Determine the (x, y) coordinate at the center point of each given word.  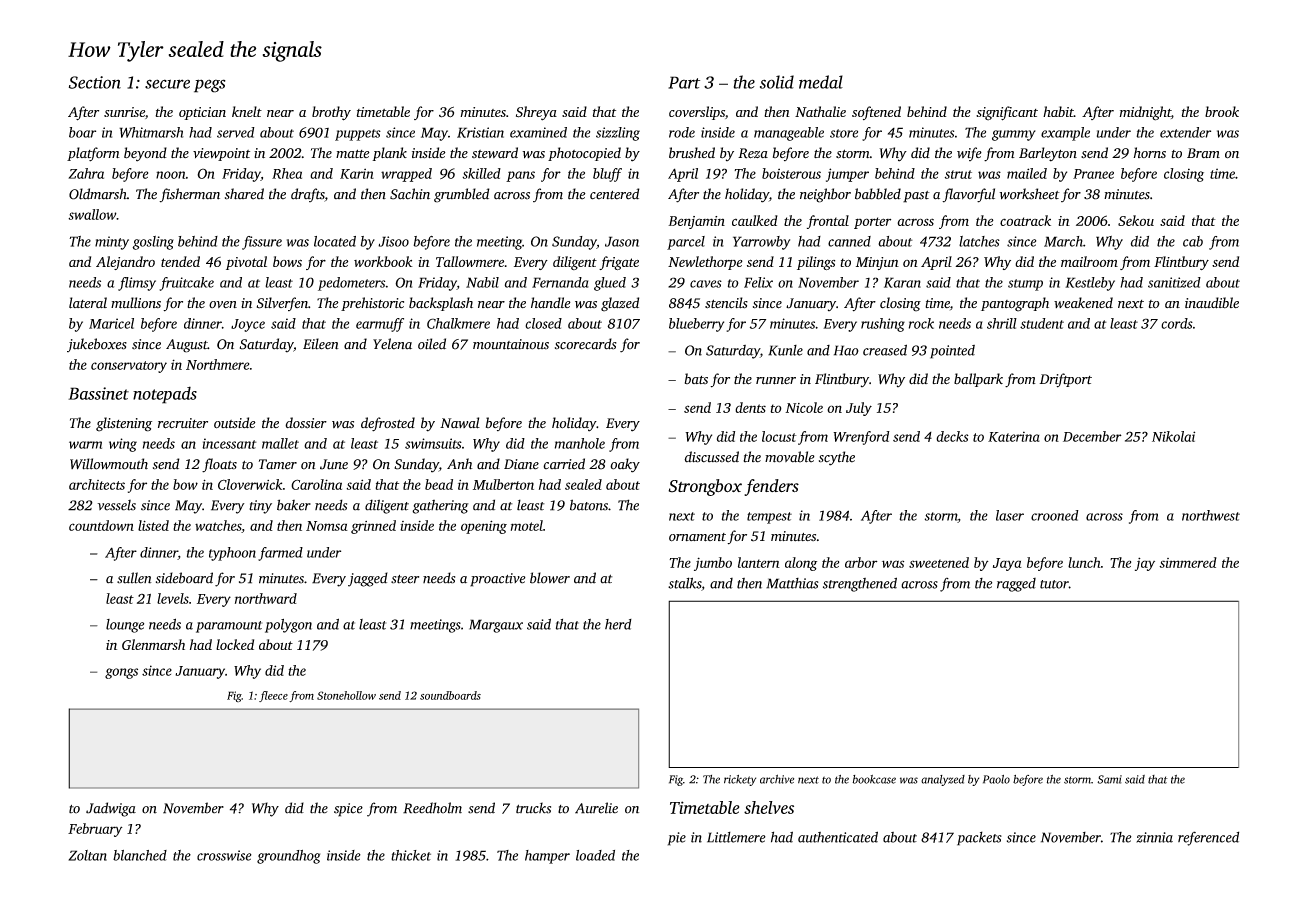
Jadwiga (111, 809)
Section (95, 82)
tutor (1054, 584)
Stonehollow (346, 695)
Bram (1203, 153)
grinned (373, 527)
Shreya (536, 113)
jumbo (713, 564)
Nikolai (1173, 436)
